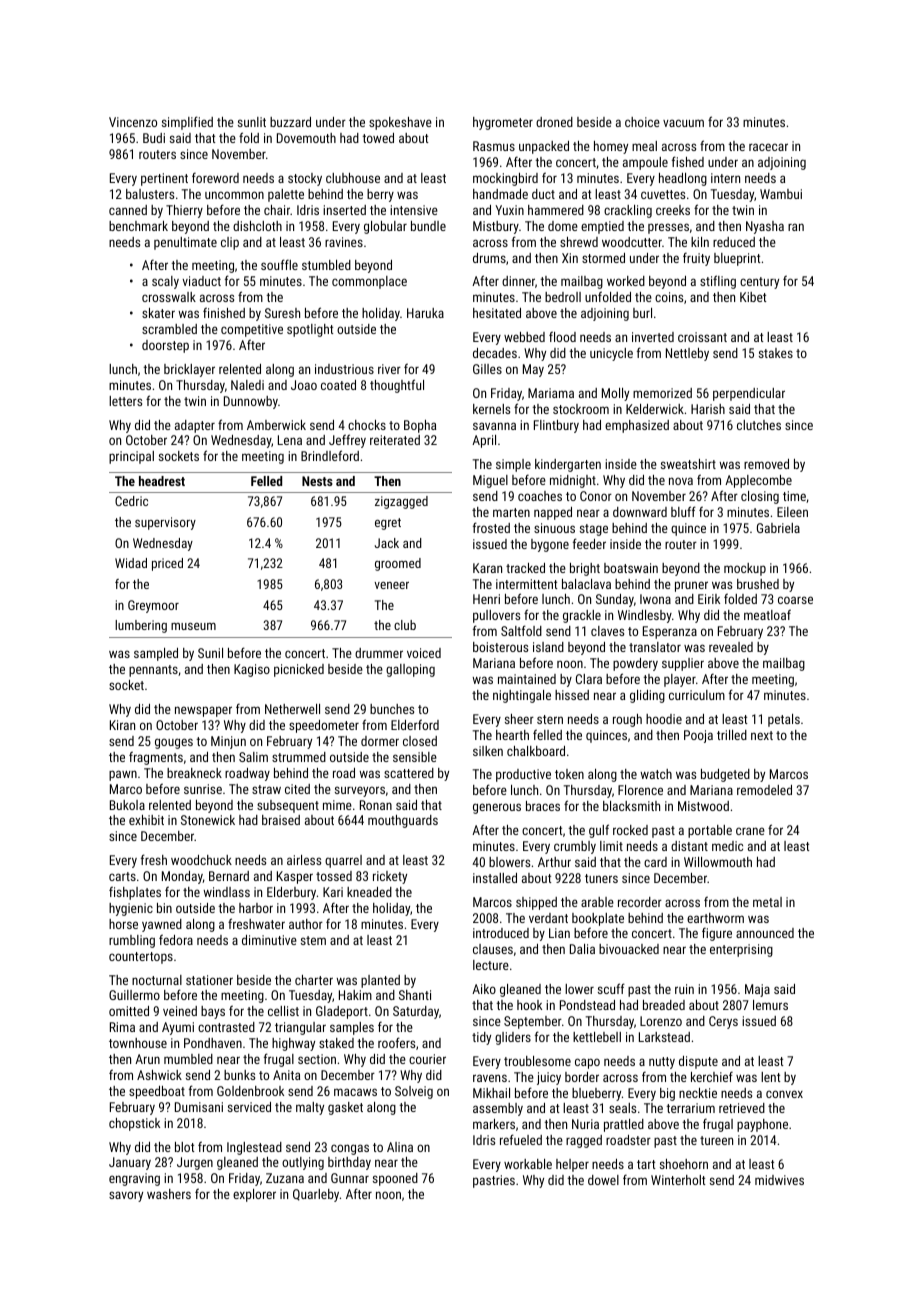  Describe the element at coordinates (158, 313) in the document. I see `skater` at that location.
